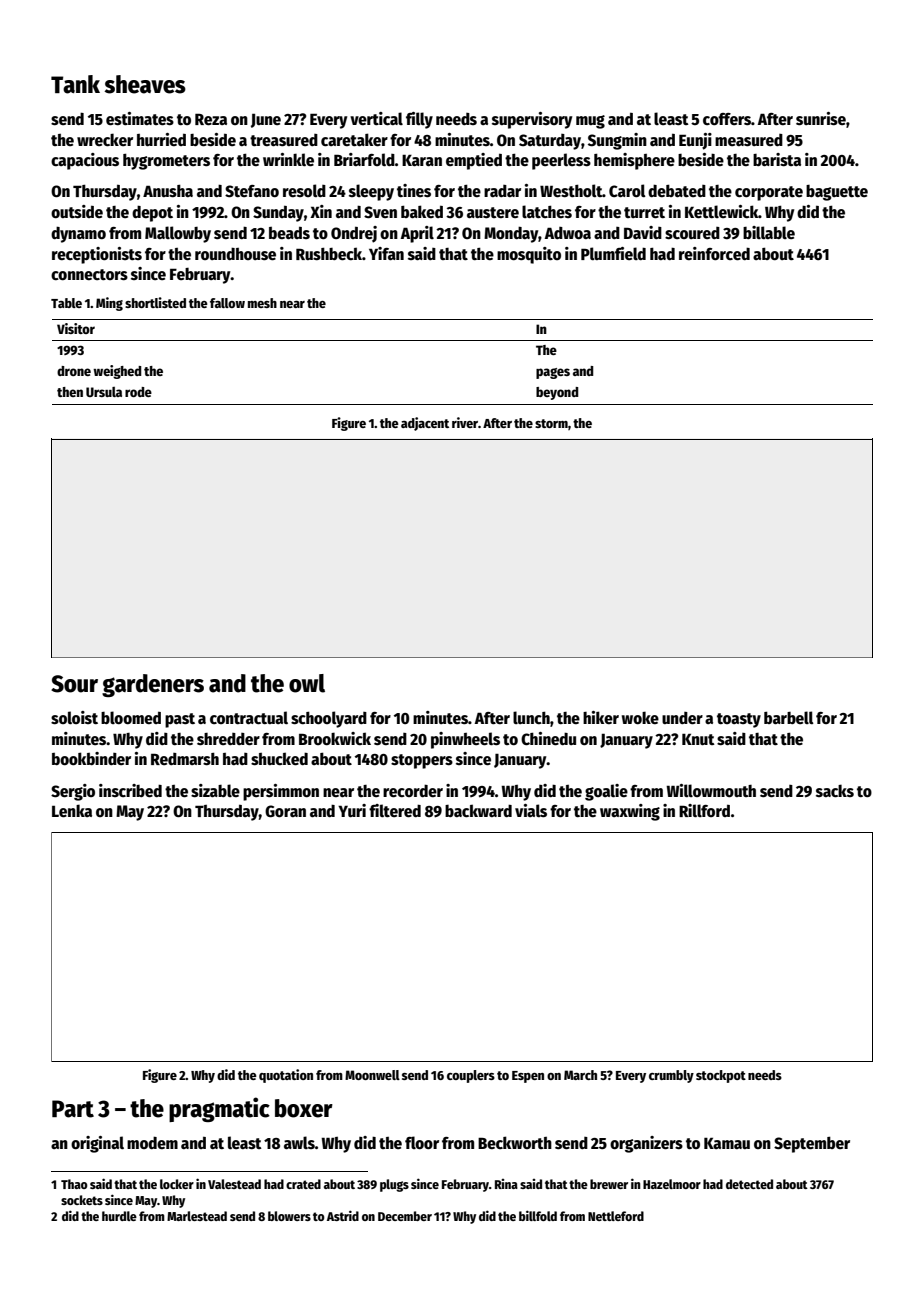 The width and height of the document is (924, 1308). I want to click on filly, so click(419, 120).
